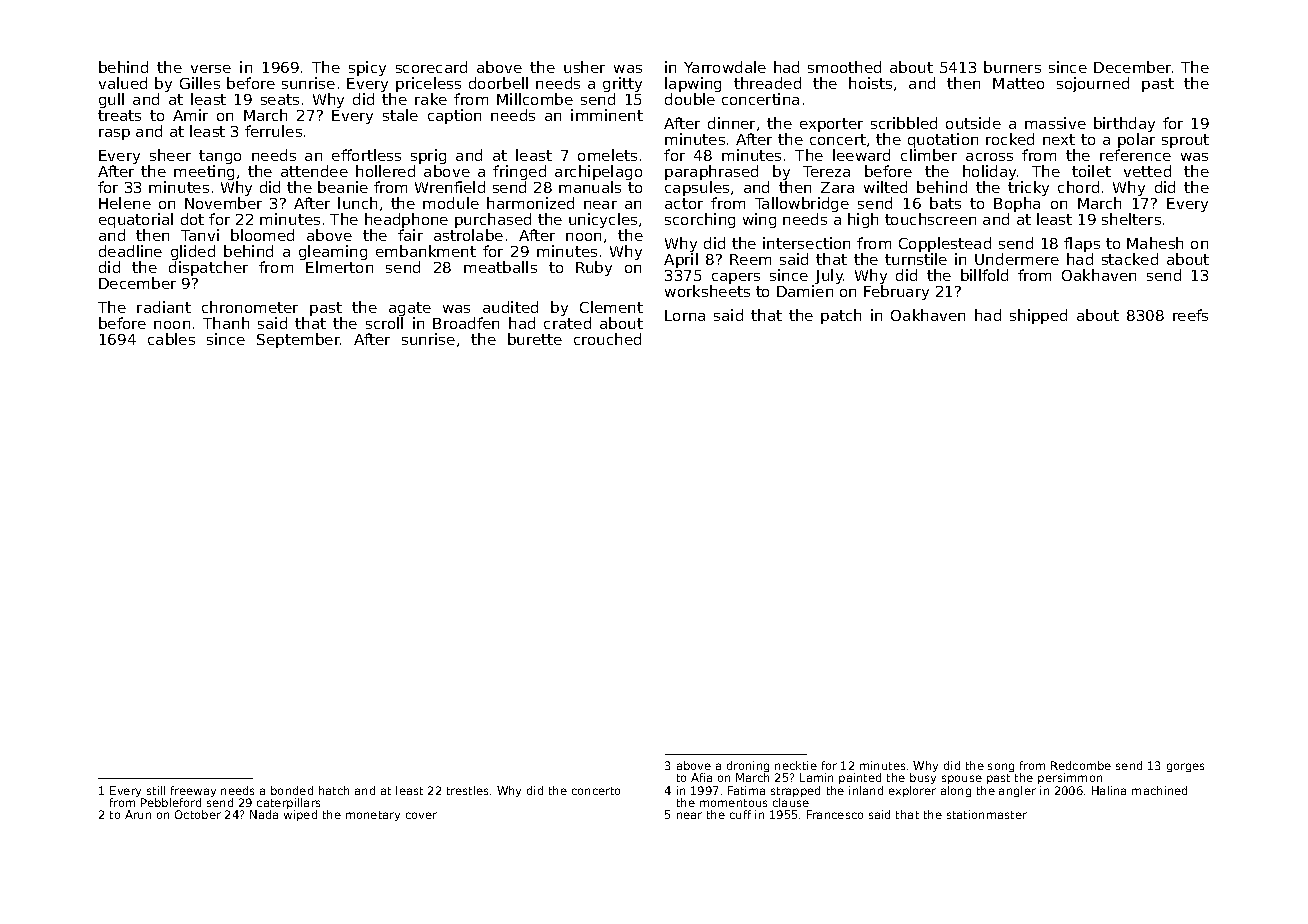 The width and height of the page is (1308, 924). Describe the element at coordinates (334, 790) in the page. I see `hatch` at that location.
